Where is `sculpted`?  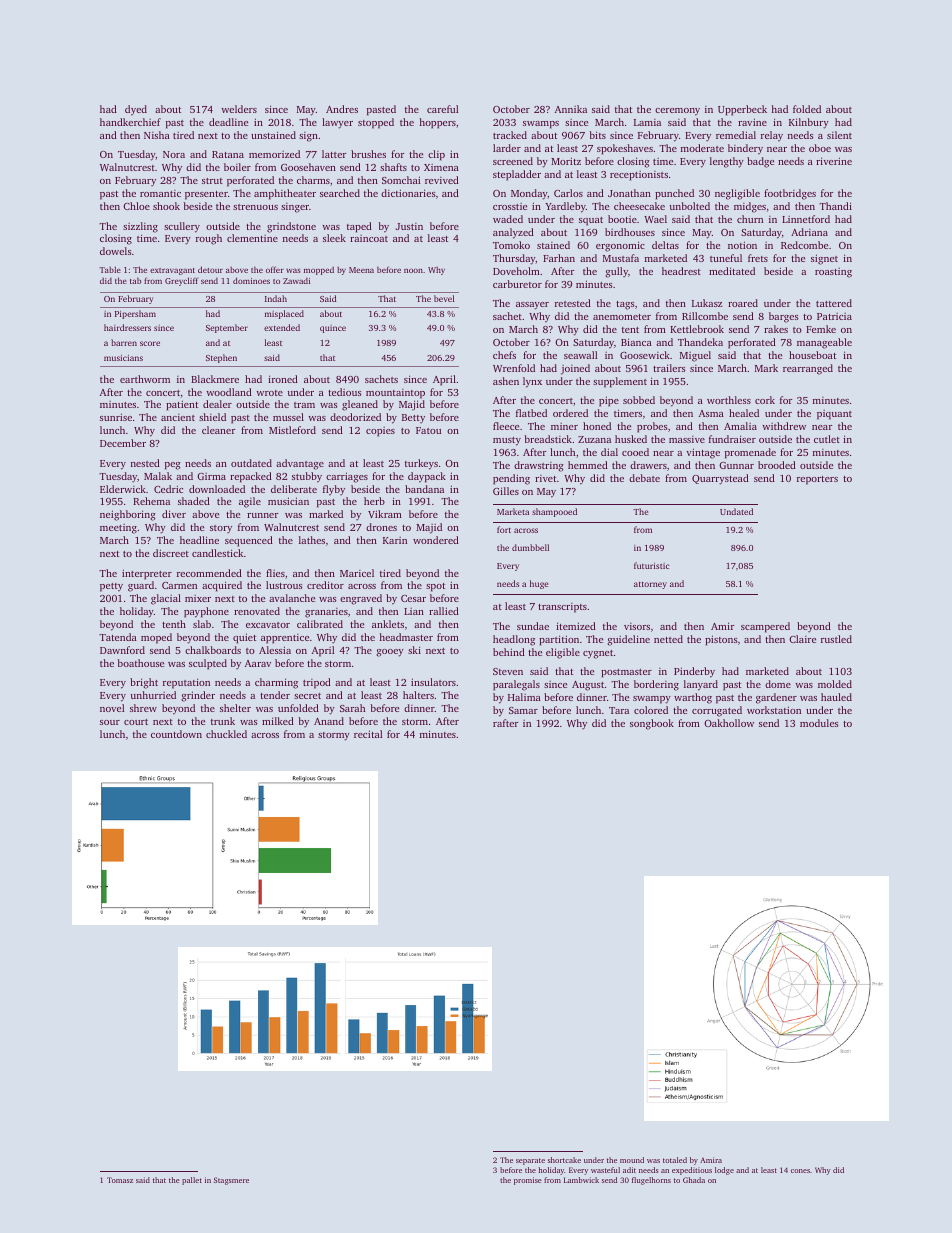 sculpted is located at coordinates (208, 664).
